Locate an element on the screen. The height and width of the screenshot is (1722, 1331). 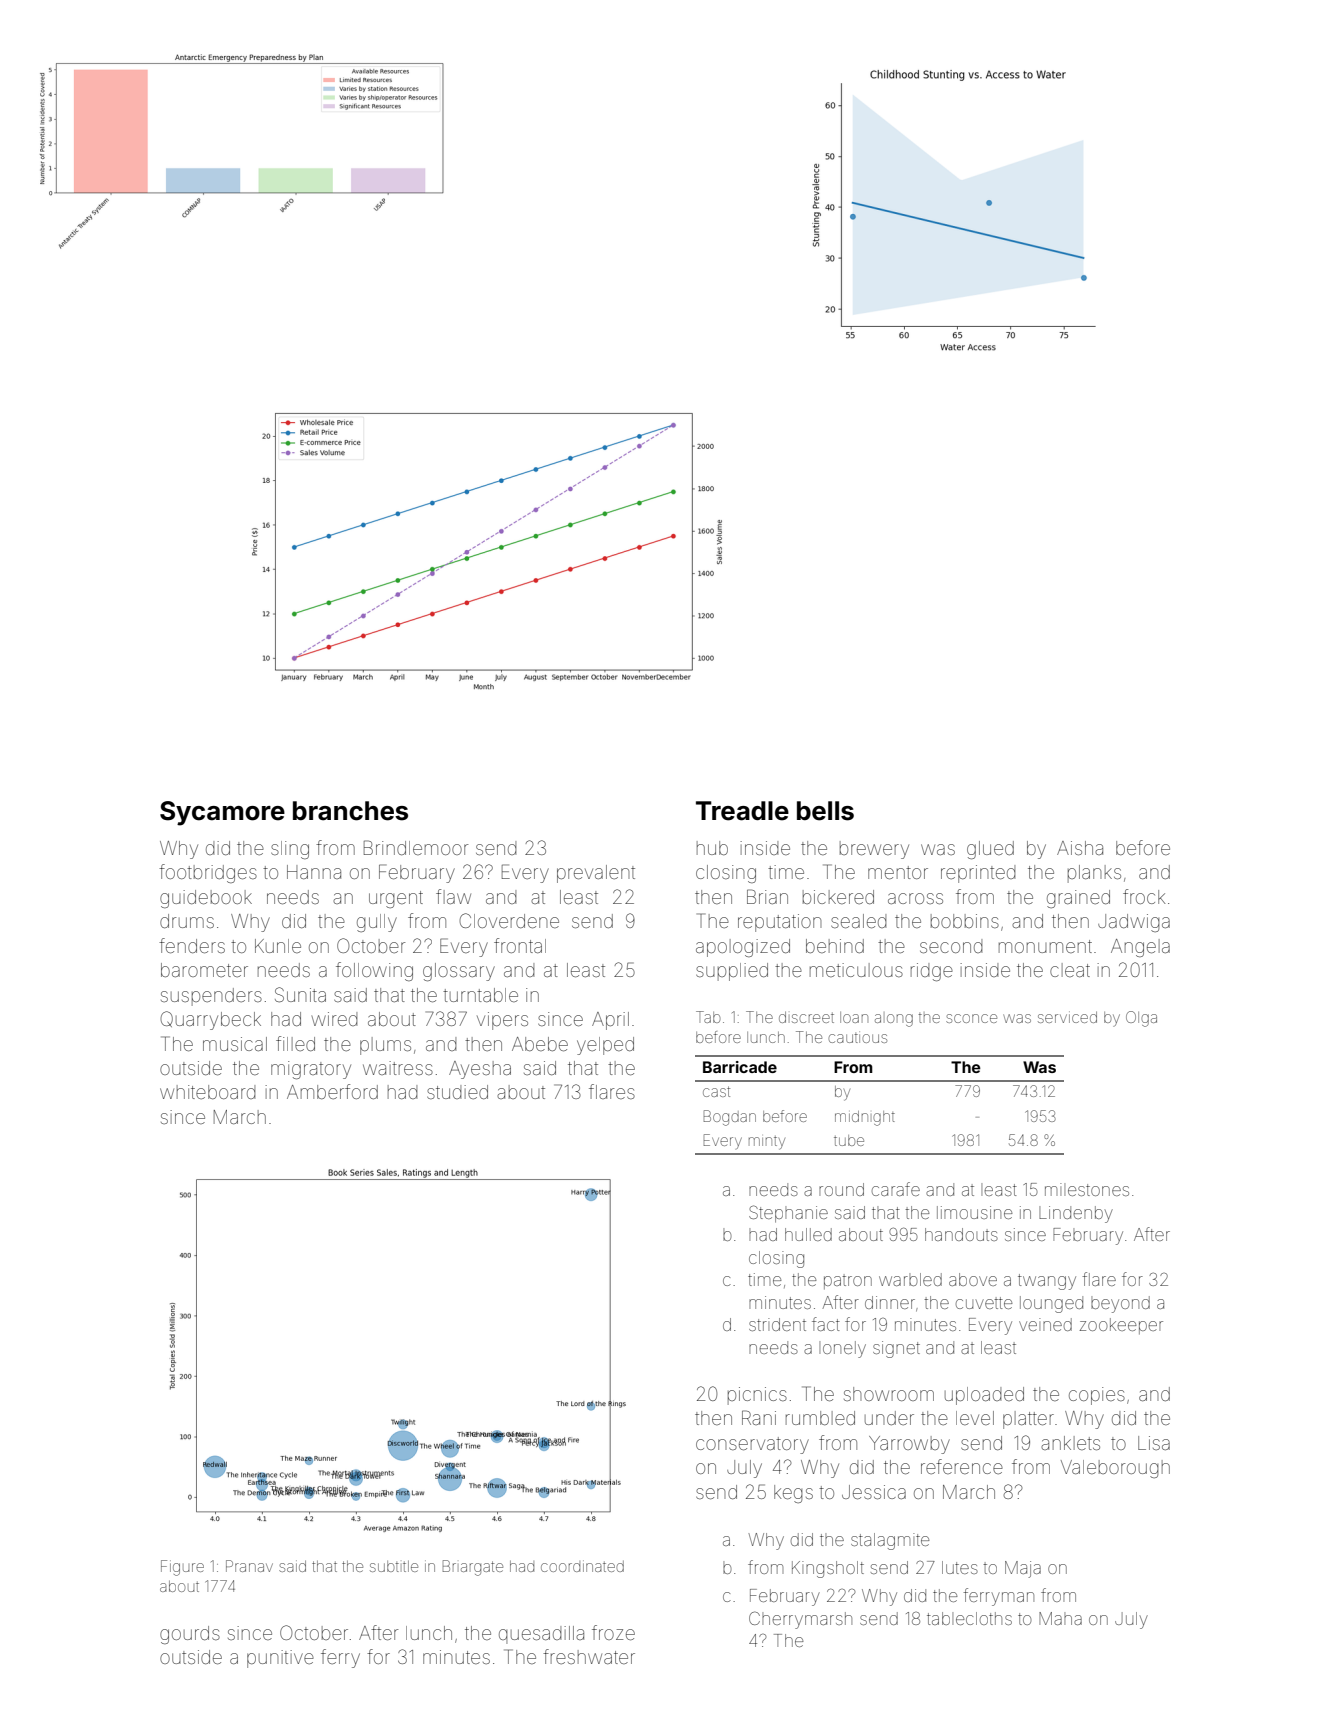
Briargate is located at coordinates (473, 1568).
